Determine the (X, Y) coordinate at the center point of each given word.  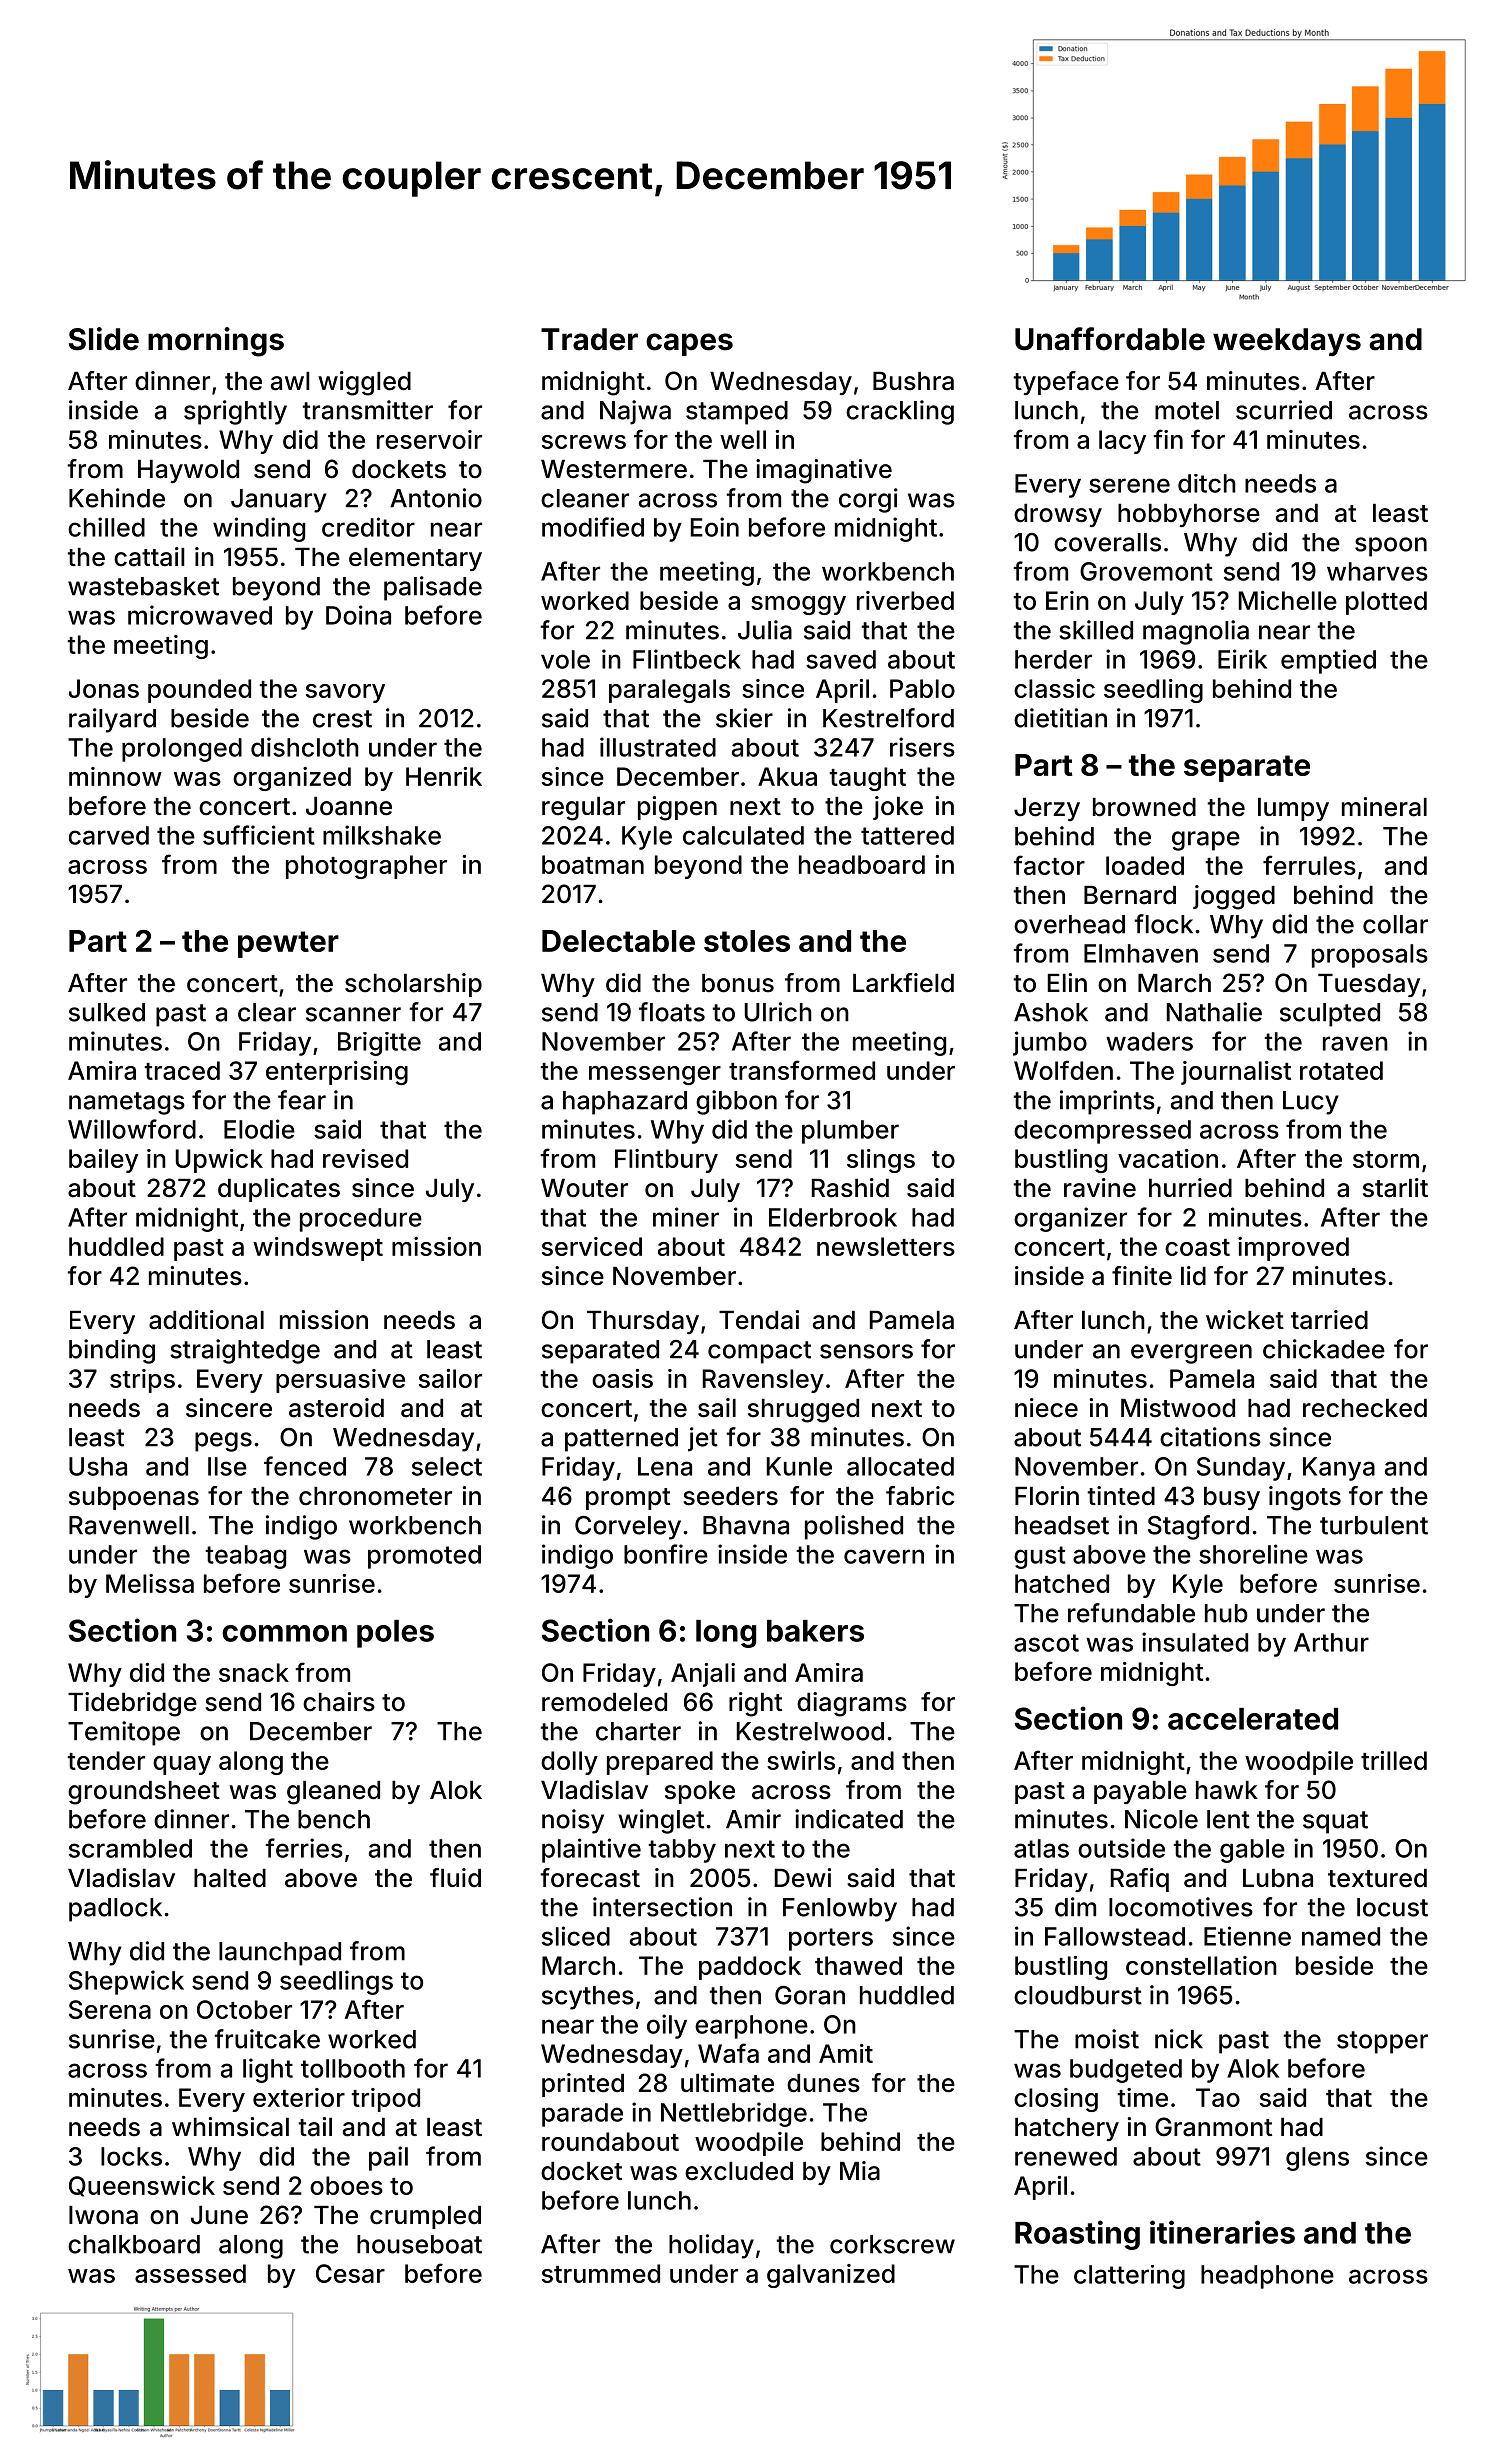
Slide (104, 339)
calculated (743, 835)
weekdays (1287, 342)
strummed (601, 2273)
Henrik (444, 776)
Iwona (103, 2215)
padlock (115, 1910)
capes (689, 344)
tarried (1329, 1320)
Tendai (759, 1320)
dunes (823, 2083)
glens (1317, 2159)
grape (1206, 841)
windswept (318, 1249)
